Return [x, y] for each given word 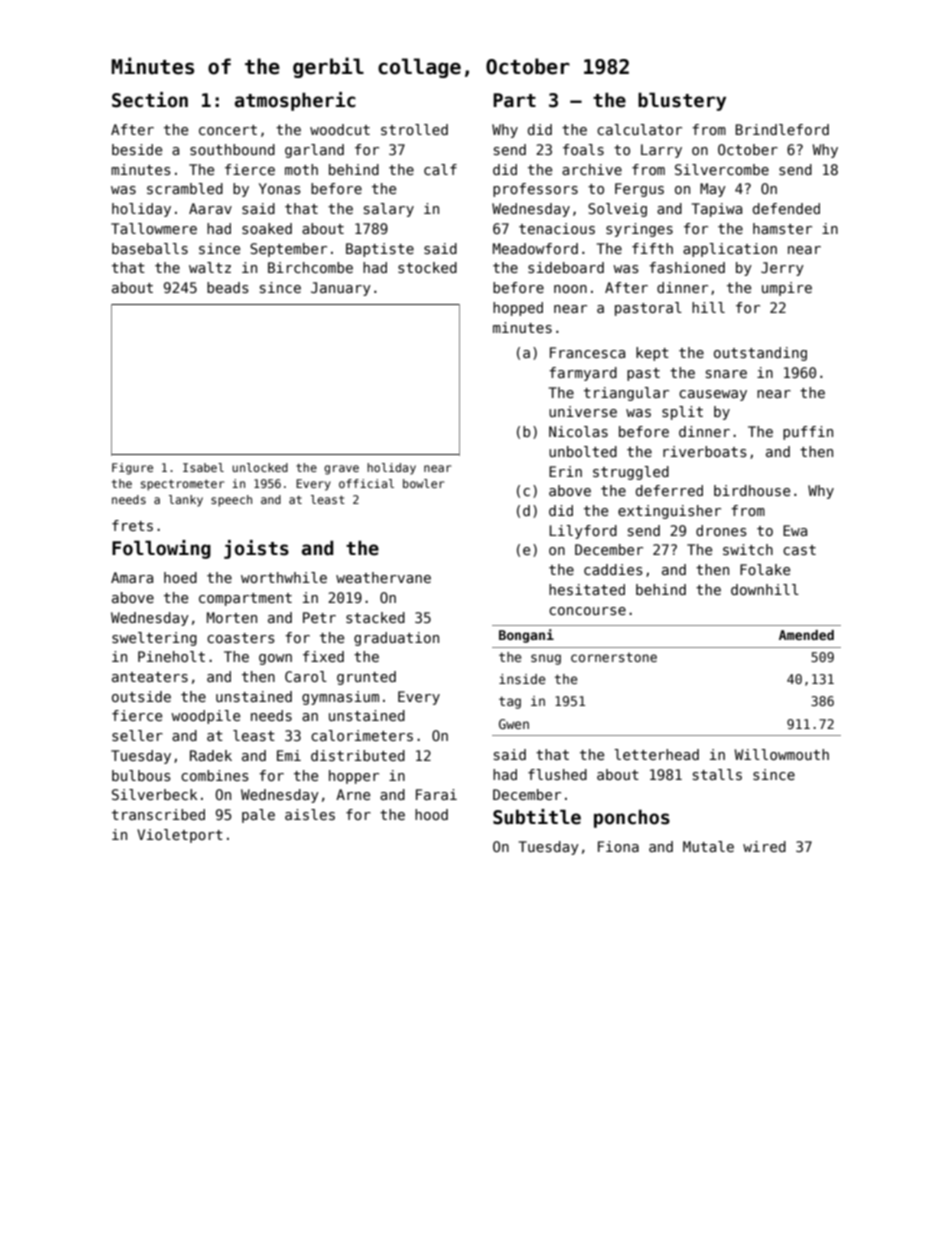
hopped [518, 309]
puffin [808, 433]
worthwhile [284, 577]
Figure [132, 469]
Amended [806, 635]
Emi [289, 755]
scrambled [185, 188]
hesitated [587, 589]
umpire [787, 289]
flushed [557, 774]
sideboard [566, 267]
